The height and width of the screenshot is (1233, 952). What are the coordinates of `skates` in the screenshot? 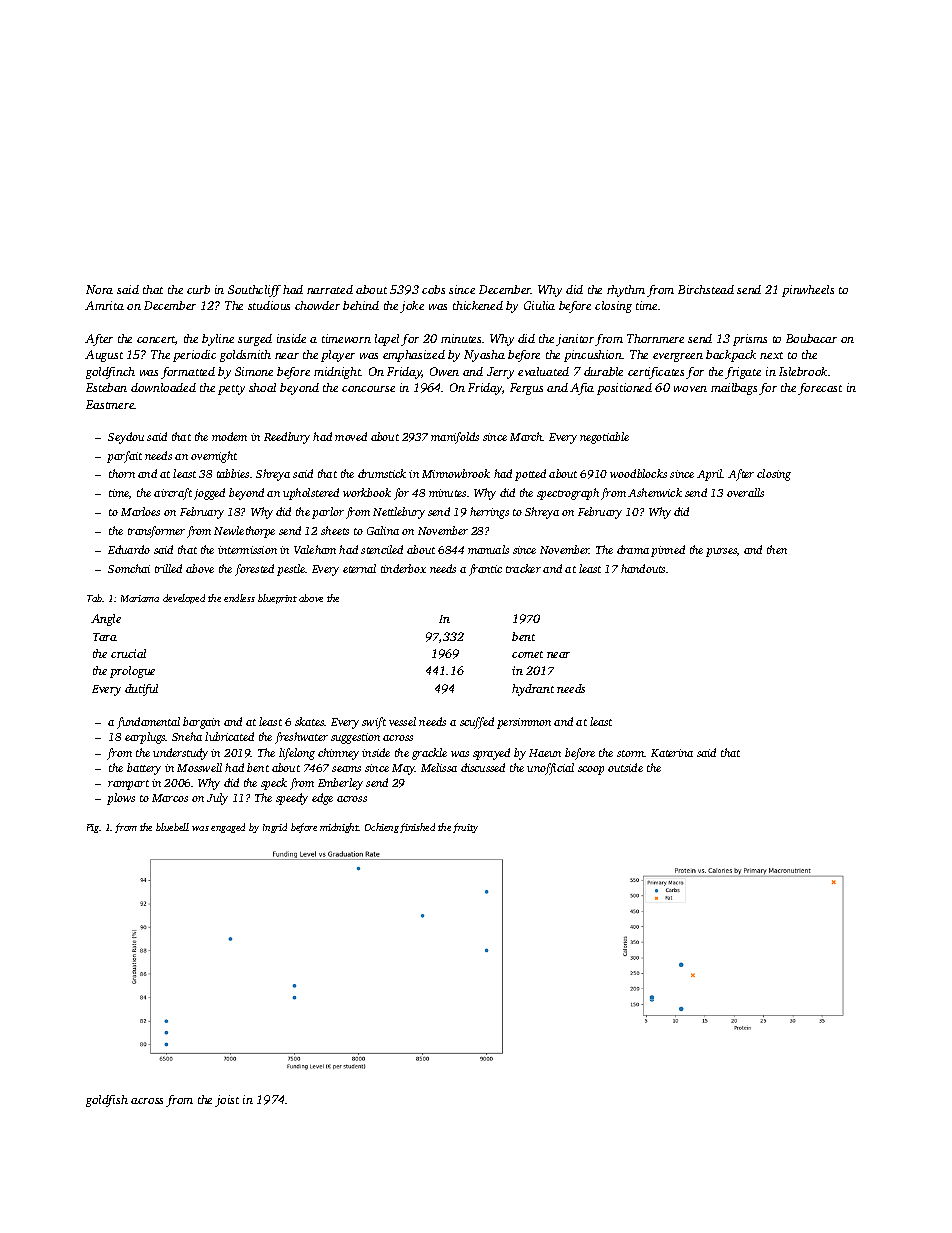 It's located at (310, 721).
